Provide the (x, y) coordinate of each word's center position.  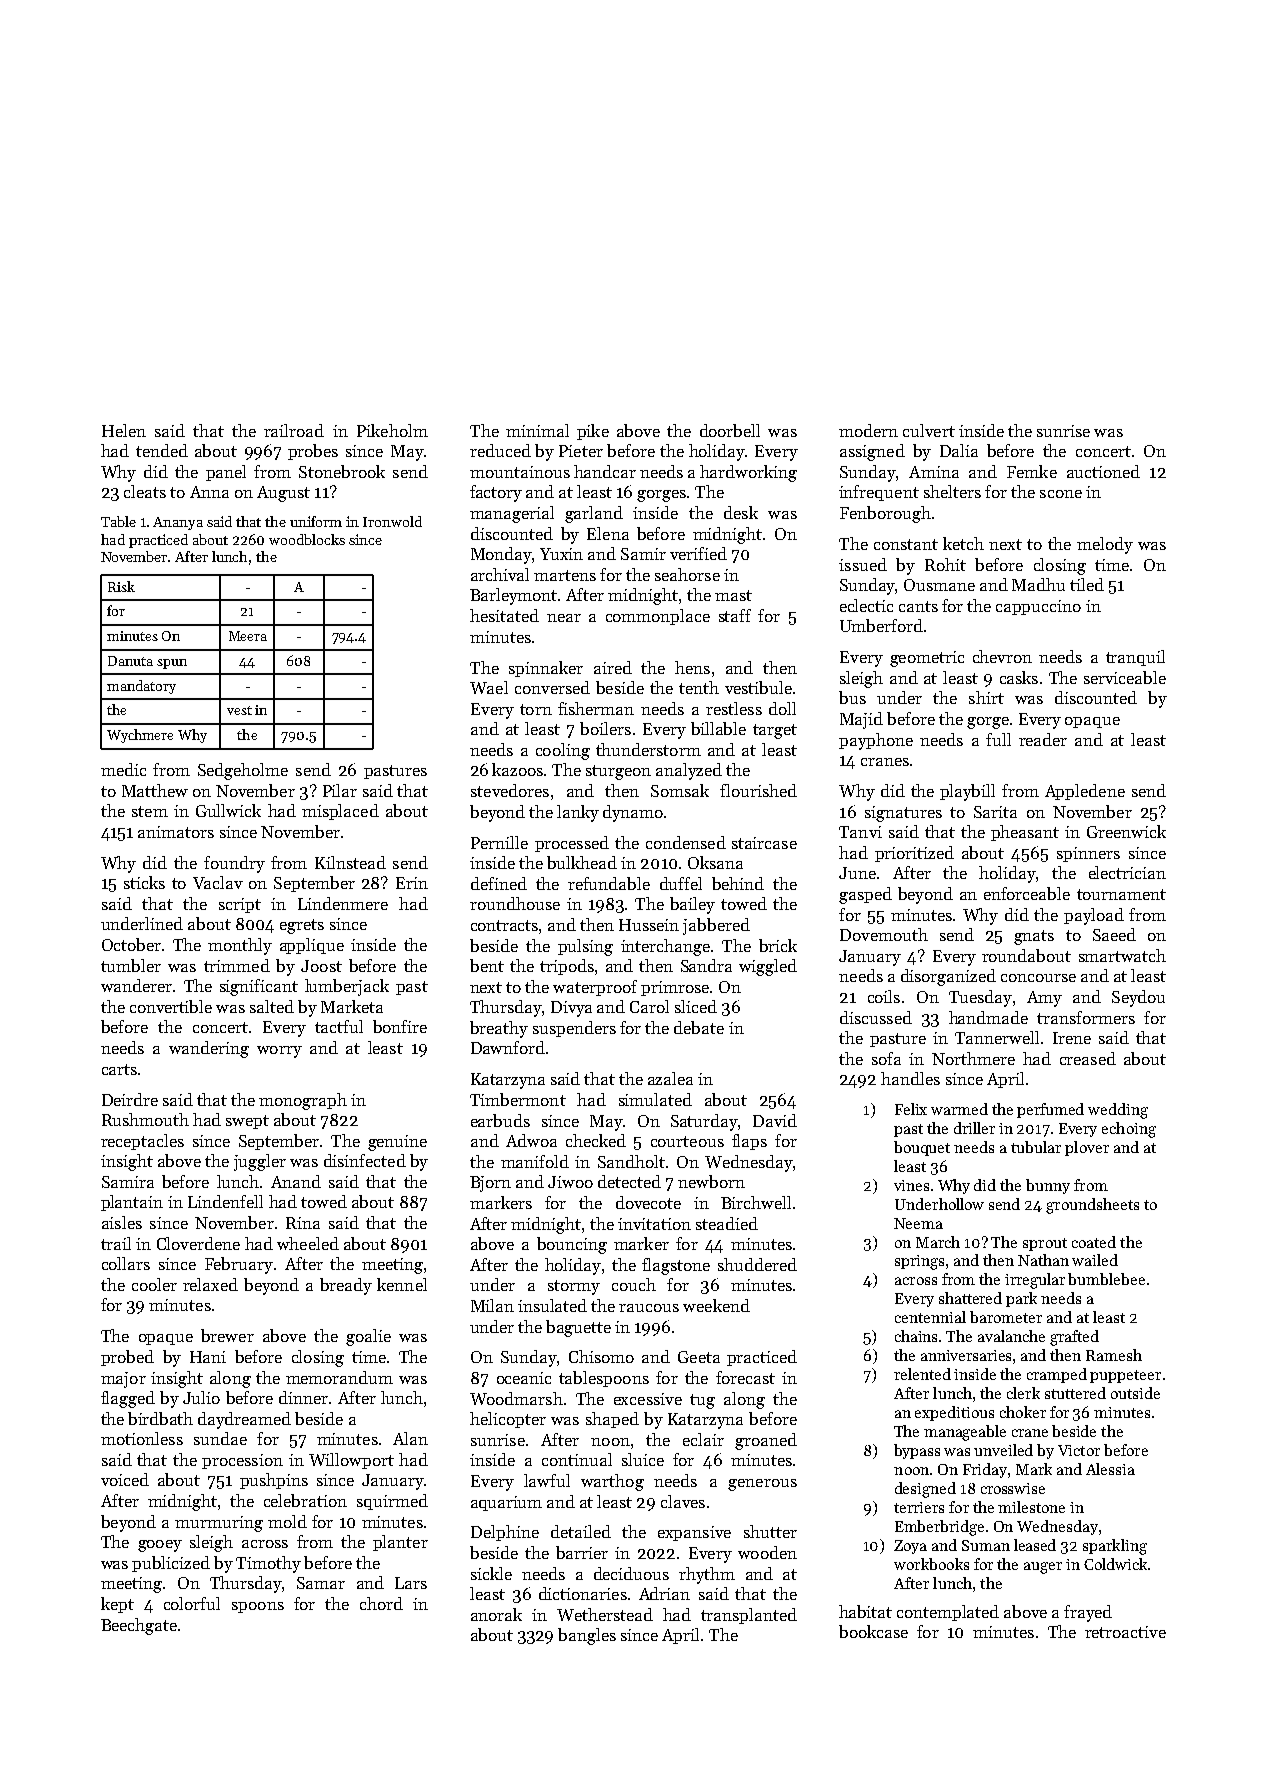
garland (594, 514)
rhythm (707, 1575)
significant (259, 987)
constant (906, 544)
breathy (499, 1029)
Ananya (178, 523)
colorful (192, 1603)
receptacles (142, 1142)
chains (916, 1336)
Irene (1072, 1038)
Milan (492, 1305)
